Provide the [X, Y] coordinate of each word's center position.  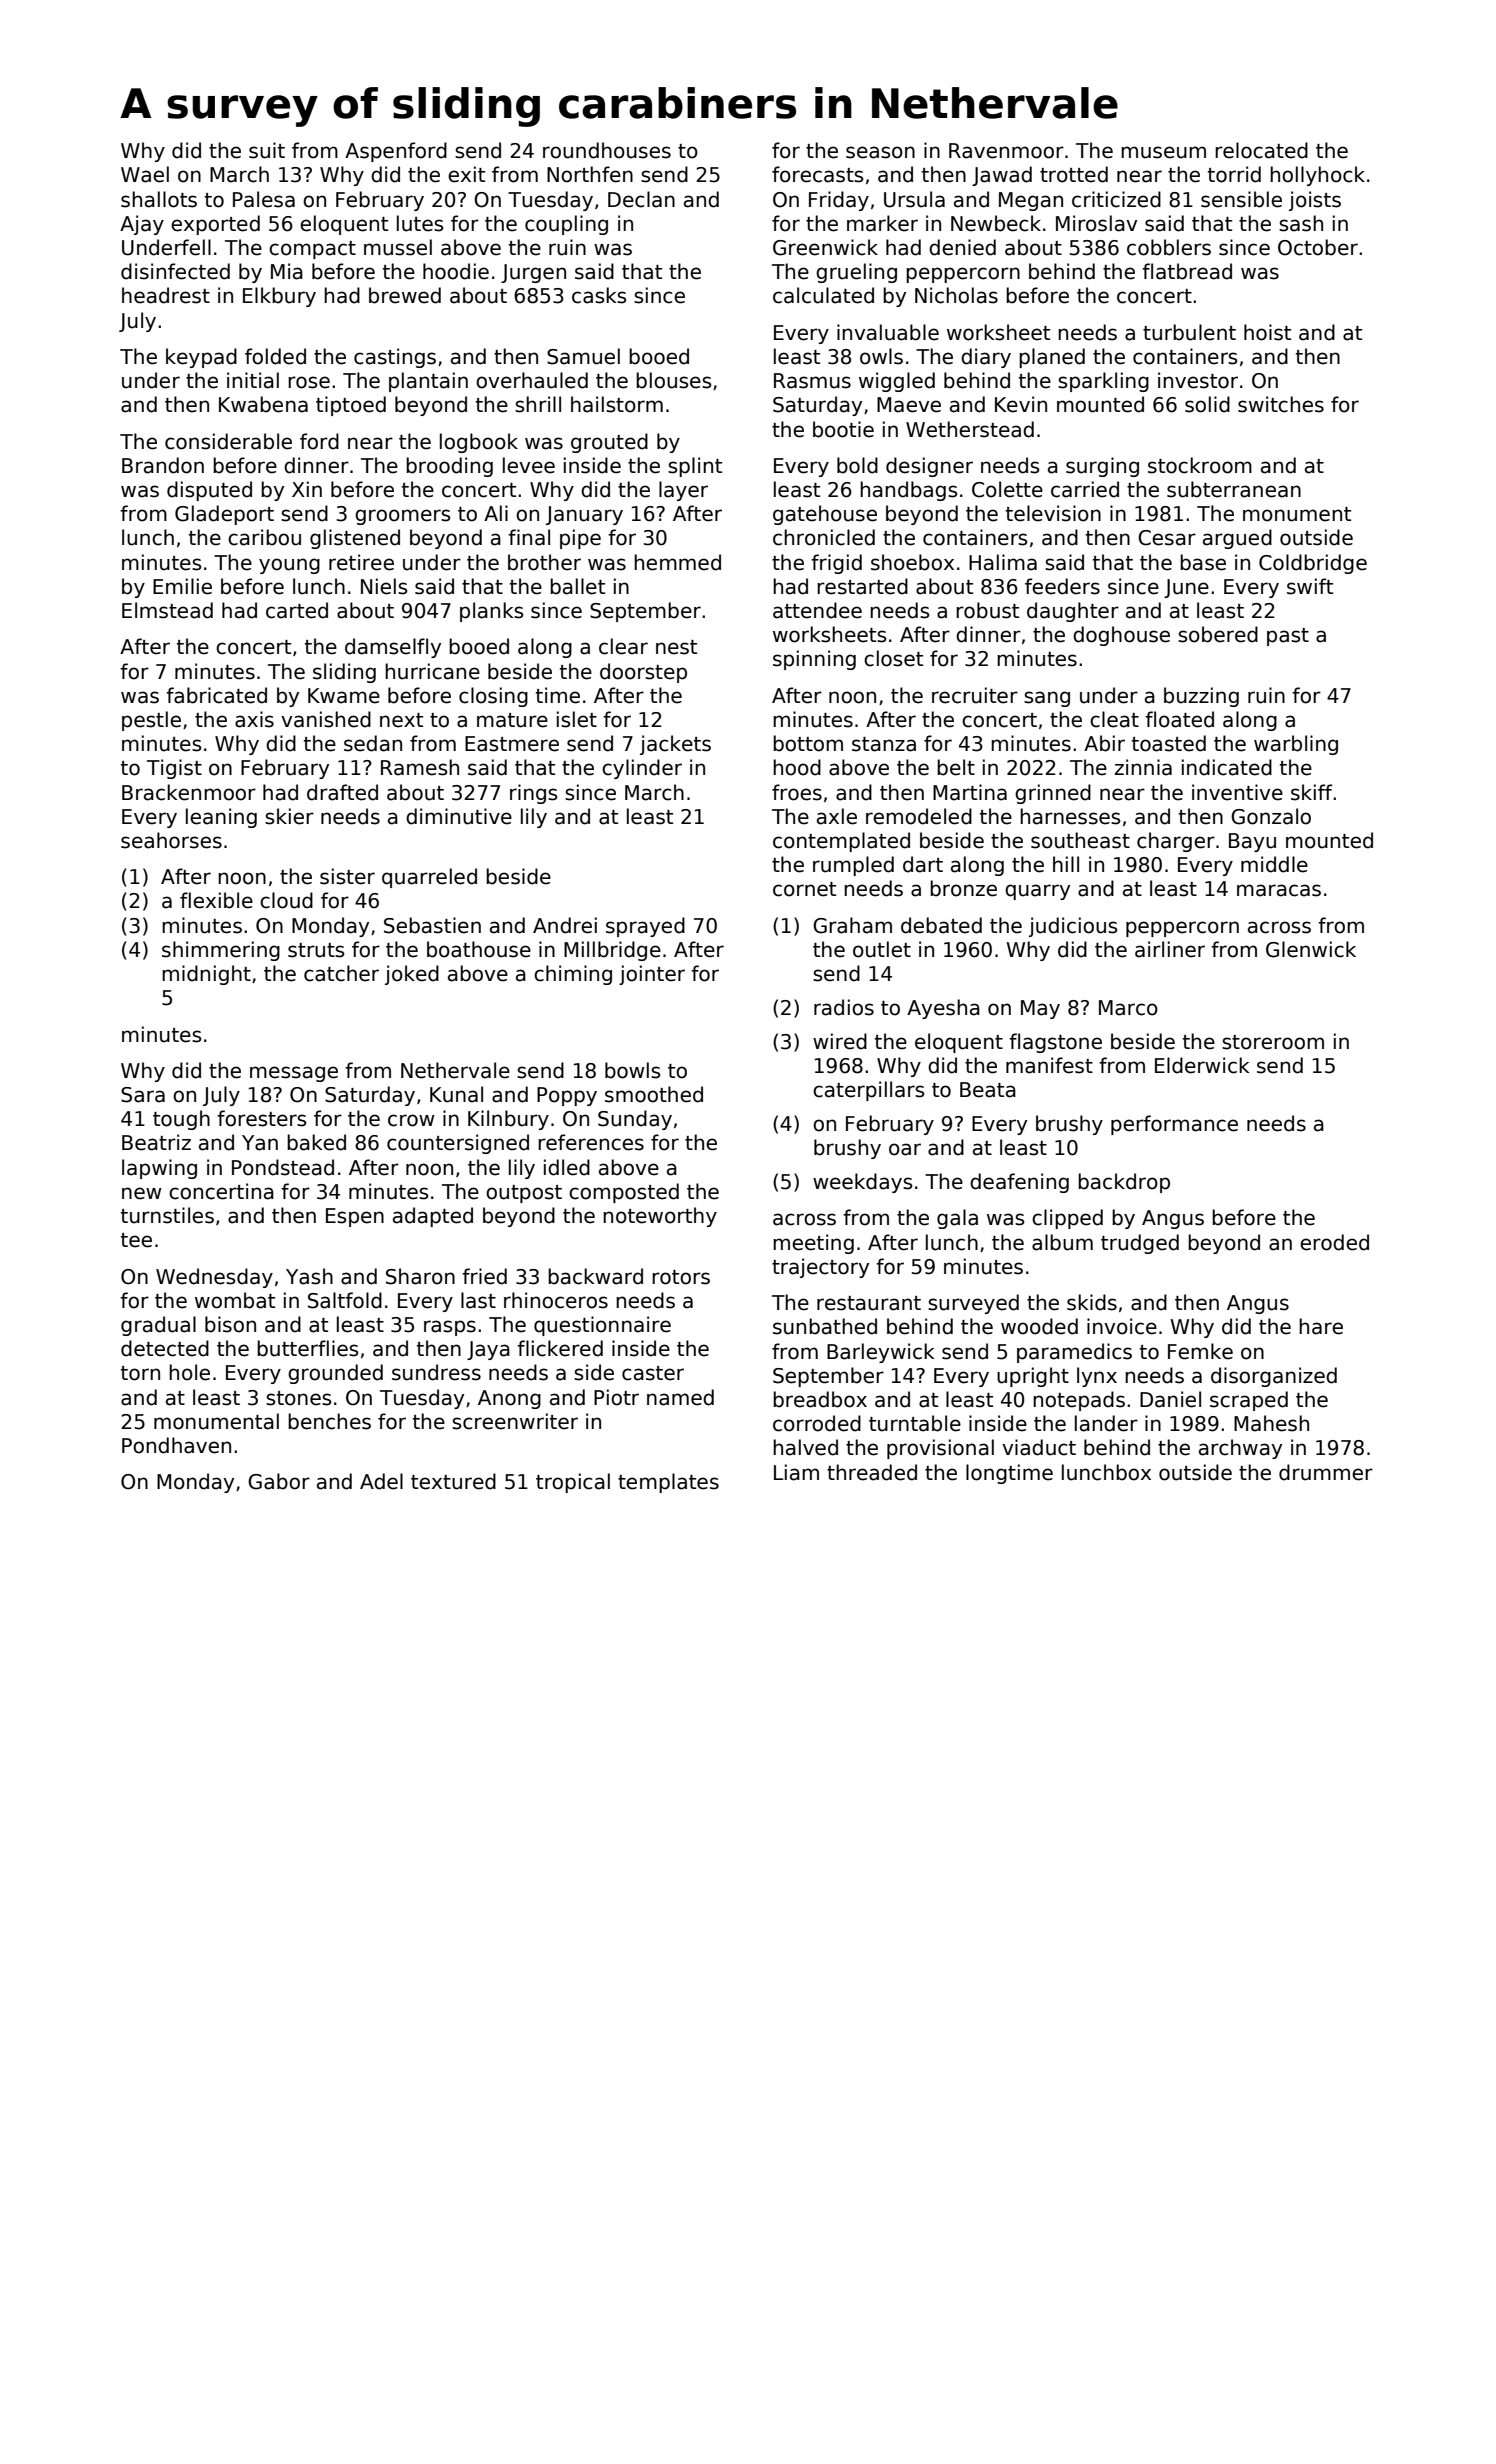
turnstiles [167, 1215]
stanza [884, 744]
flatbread [1187, 271]
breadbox [820, 1399]
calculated [823, 295]
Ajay [142, 225]
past [1288, 637]
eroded [1334, 1242]
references [591, 1142]
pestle [151, 721]
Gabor [279, 1481]
